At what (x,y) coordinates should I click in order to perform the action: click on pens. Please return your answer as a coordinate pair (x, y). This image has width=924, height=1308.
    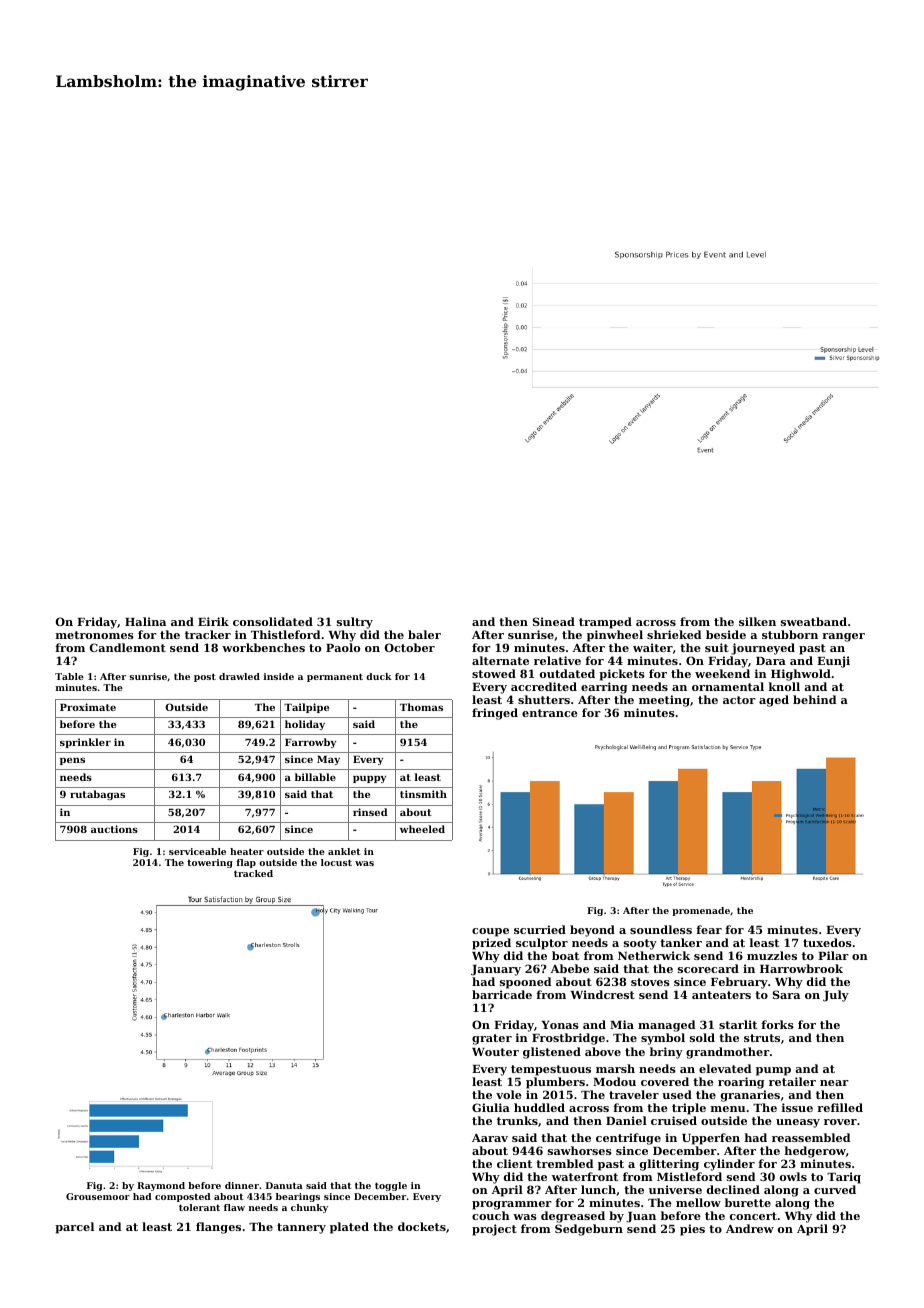
    Looking at the image, I should click on (72, 761).
